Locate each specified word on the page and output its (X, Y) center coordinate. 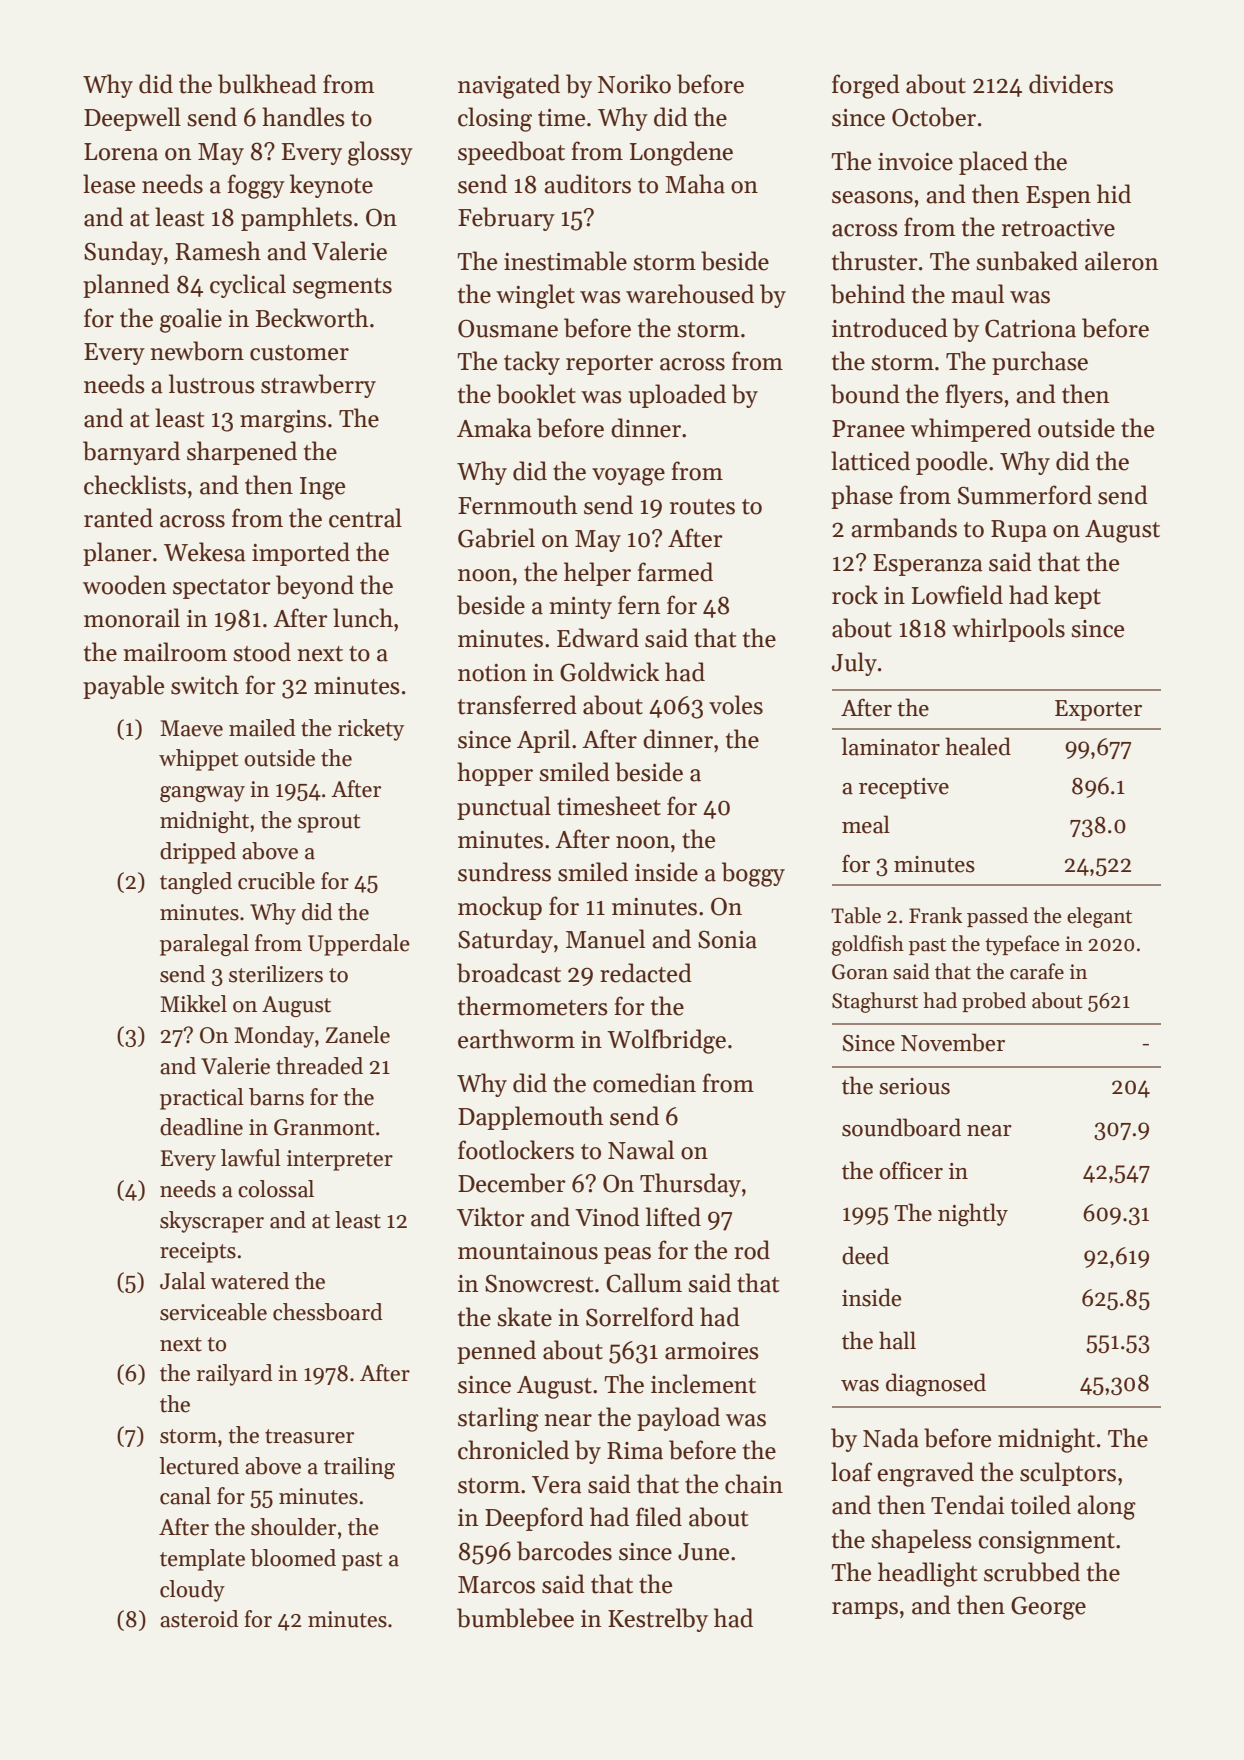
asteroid (199, 1619)
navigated (509, 86)
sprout (329, 823)
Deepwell (132, 119)
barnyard (131, 453)
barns (276, 1097)
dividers (1071, 84)
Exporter (1098, 710)
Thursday (690, 1185)
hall (897, 1340)
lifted (673, 1217)
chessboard (328, 1312)
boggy (753, 874)
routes (702, 507)
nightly (973, 1215)
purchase (1040, 363)
